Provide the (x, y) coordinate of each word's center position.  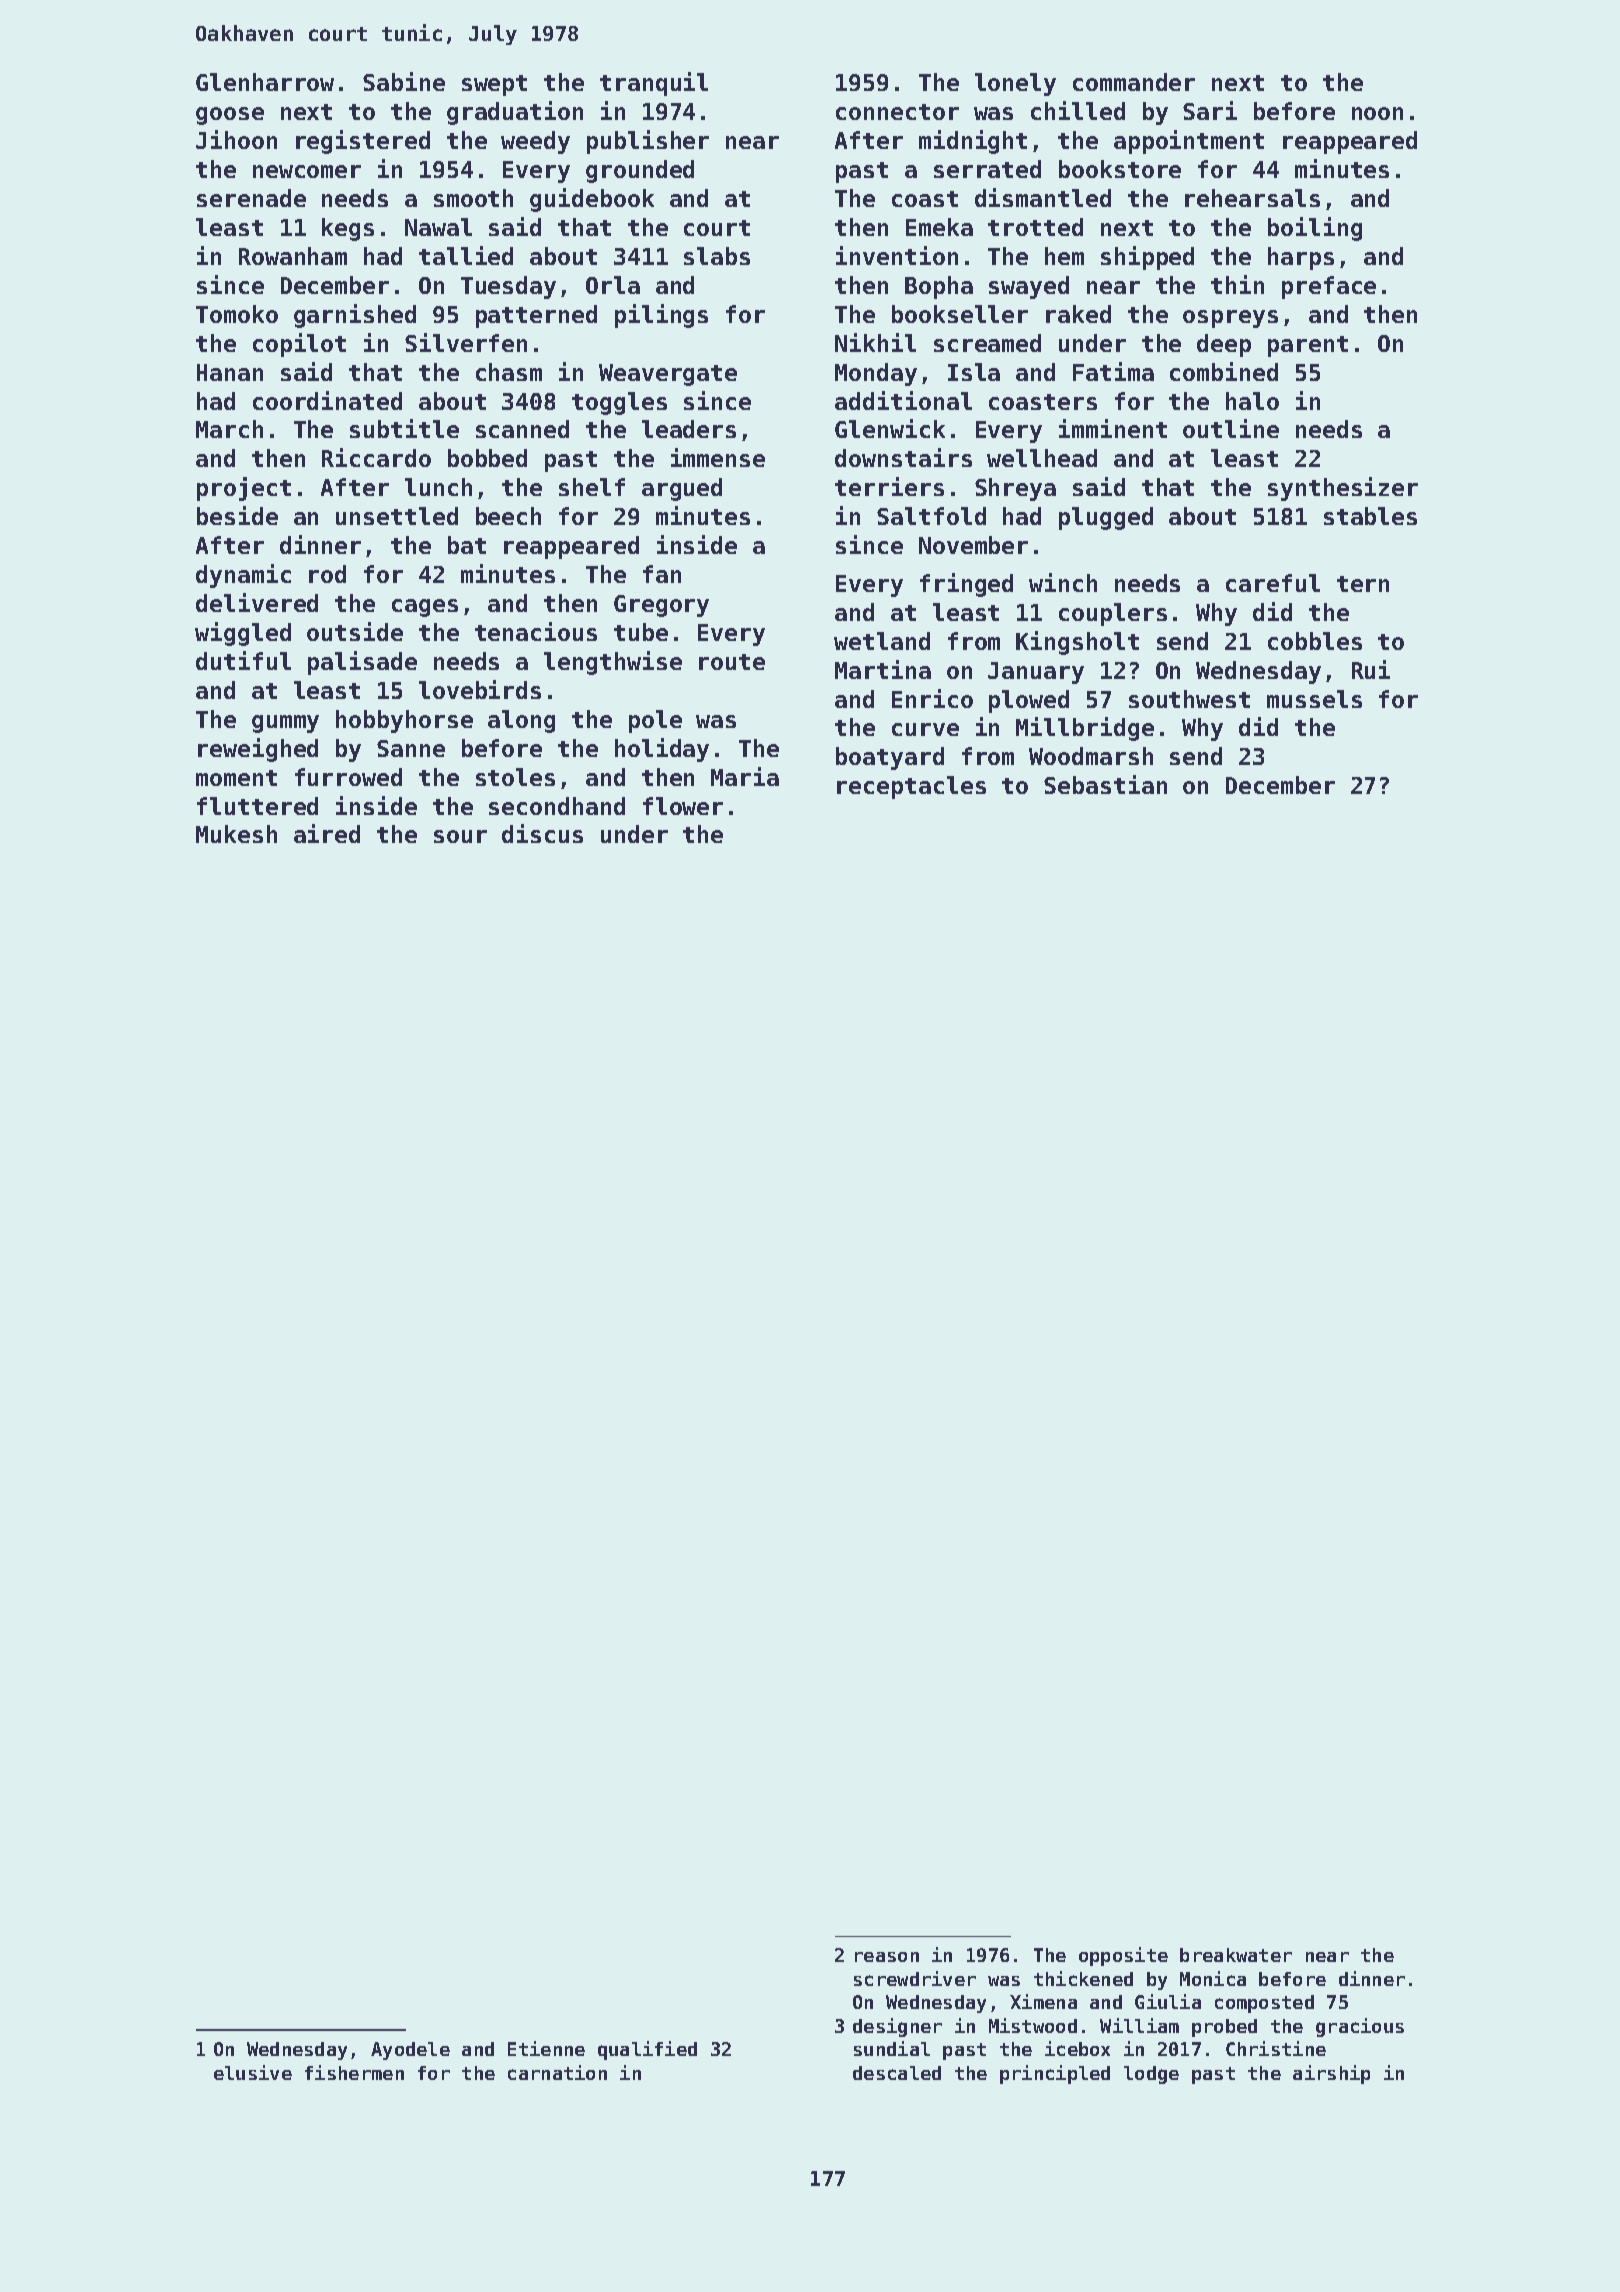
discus (542, 833)
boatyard (890, 758)
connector (897, 112)
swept (494, 85)
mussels (1314, 699)
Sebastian (1105, 784)
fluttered (257, 806)
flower (683, 806)
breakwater (1236, 1955)
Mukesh (236, 834)
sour (460, 836)
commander (1134, 82)
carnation (557, 2072)
